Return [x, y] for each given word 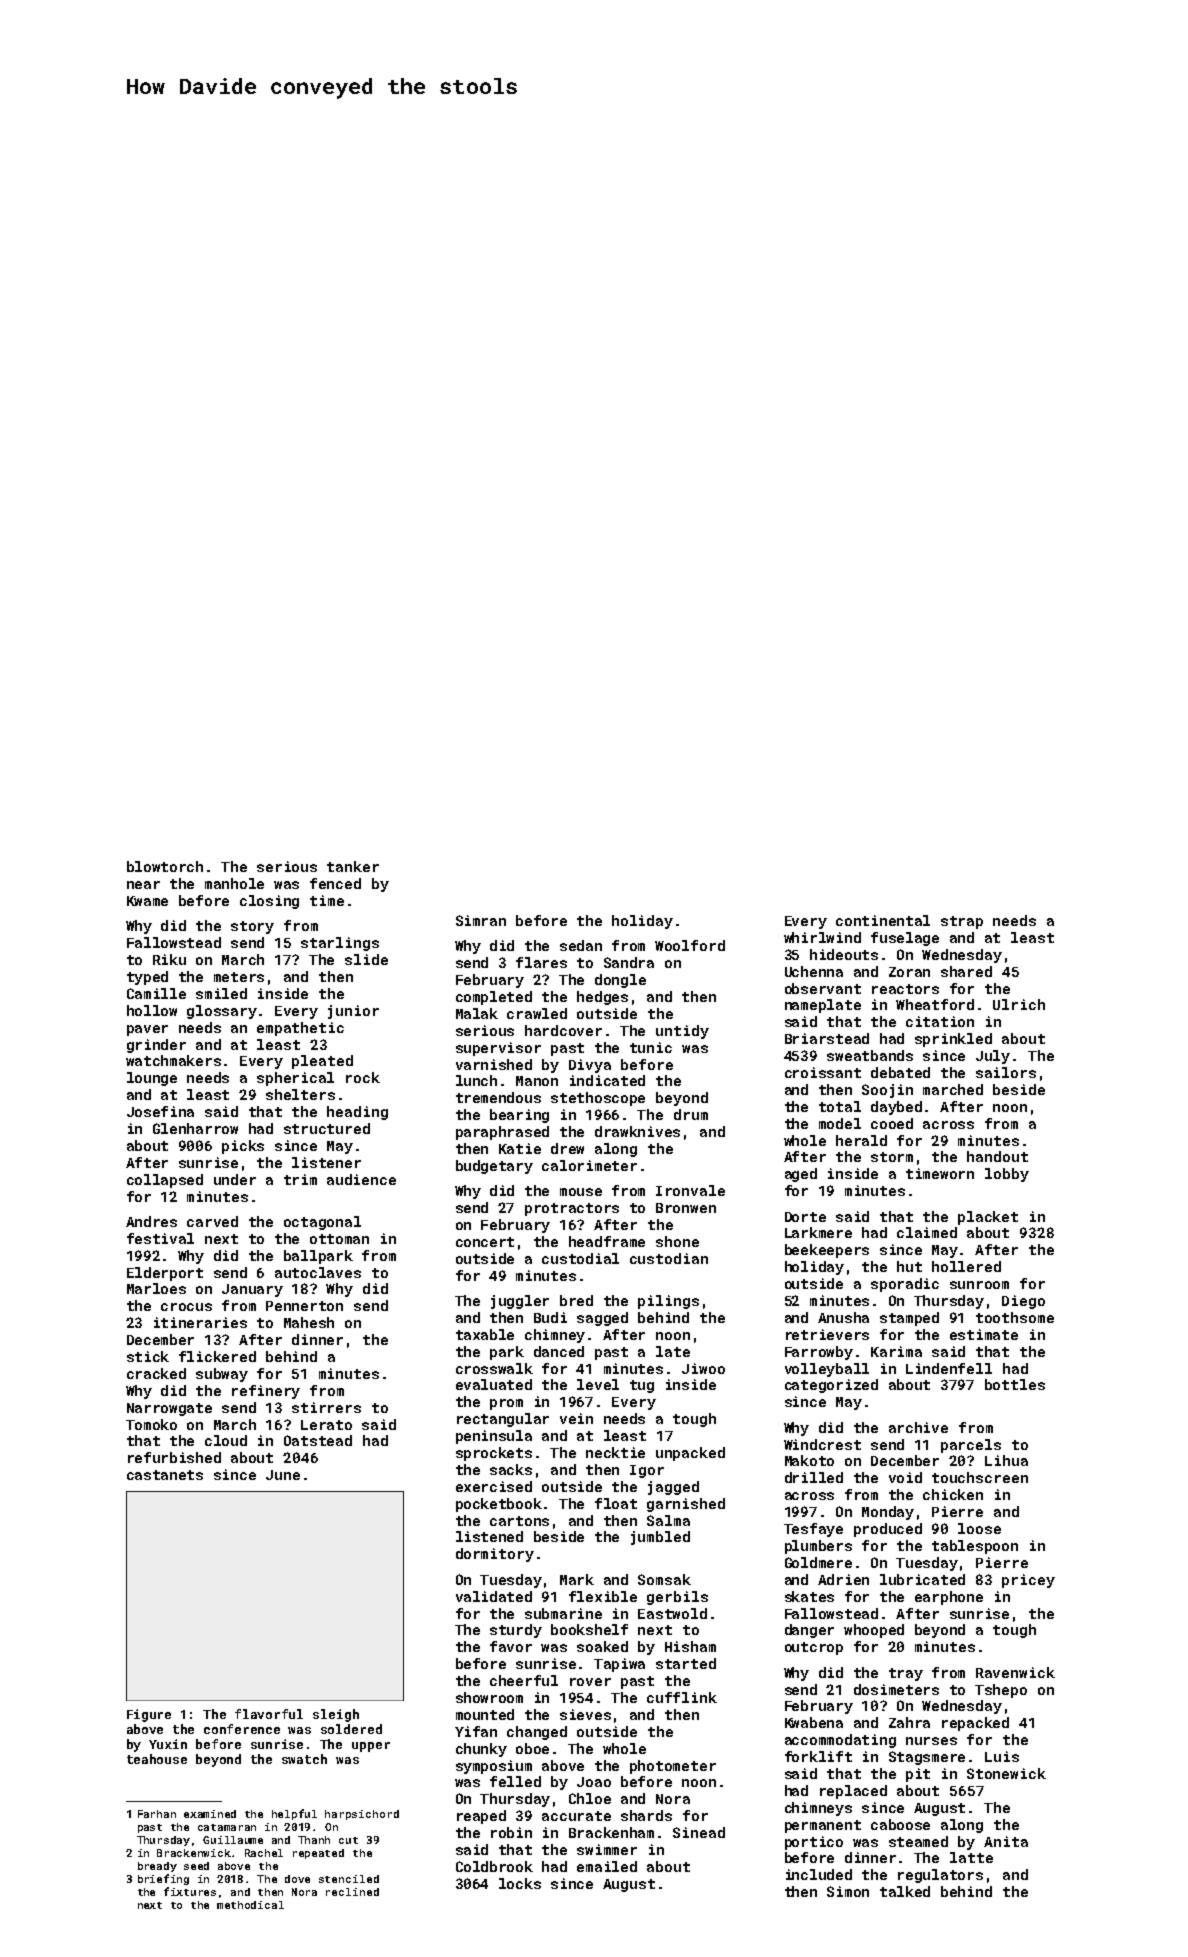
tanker [353, 866]
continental [883, 920]
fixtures [190, 1891]
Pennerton [304, 1306]
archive [918, 1427]
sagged [602, 1319]
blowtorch [165, 866]
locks [520, 1883]
